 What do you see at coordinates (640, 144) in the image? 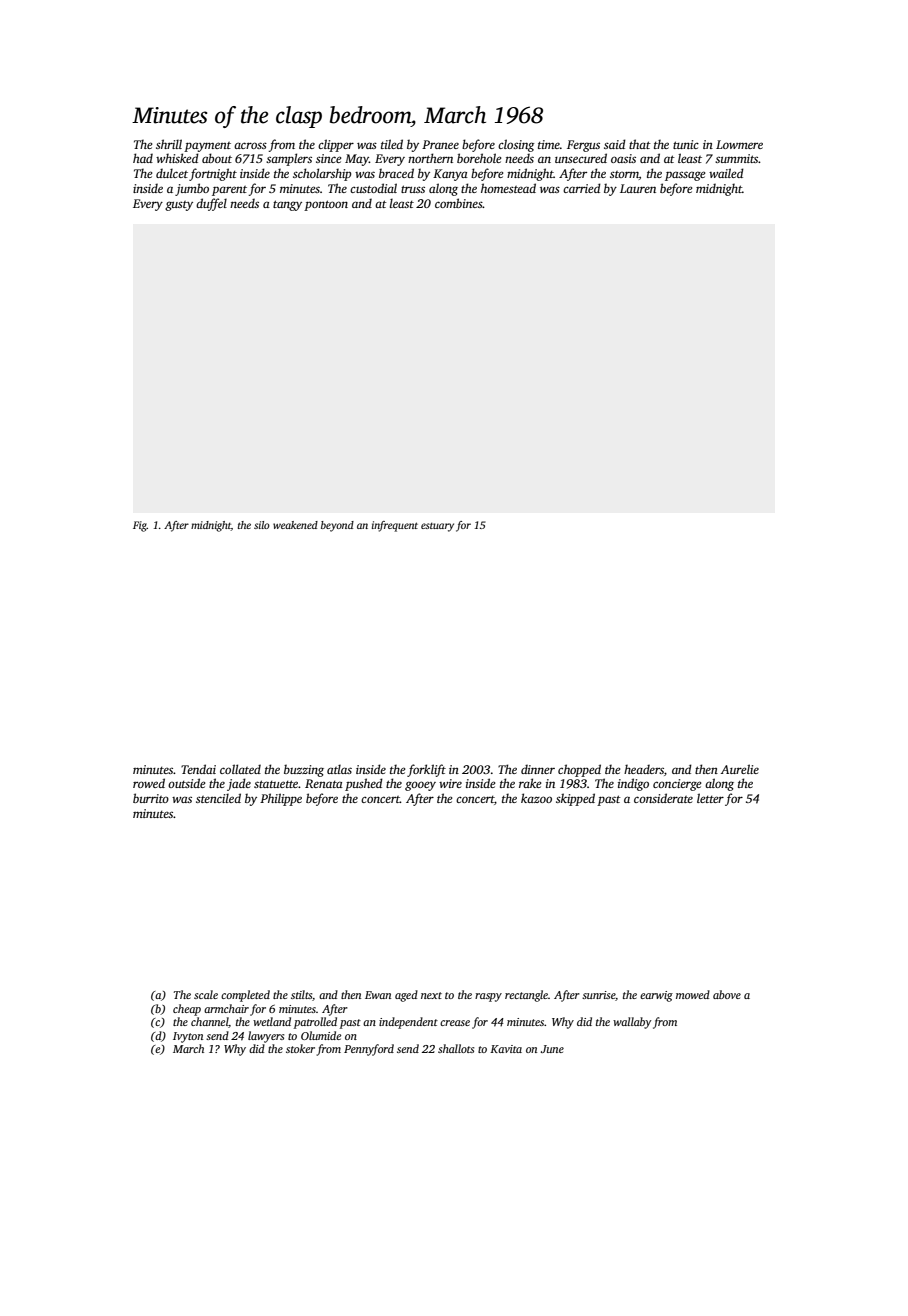
I see `that` at bounding box center [640, 144].
